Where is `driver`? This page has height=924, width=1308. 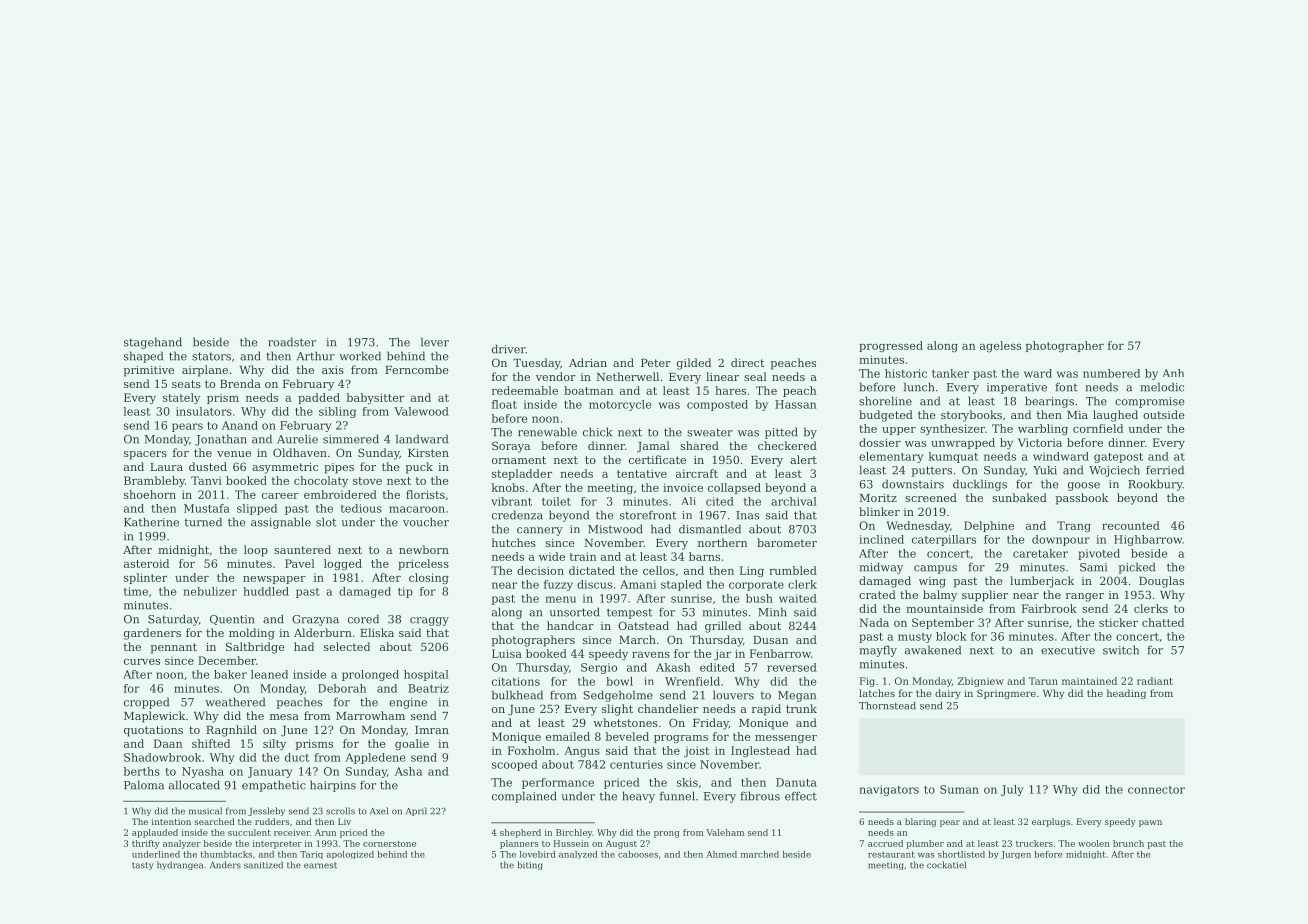 driver is located at coordinates (509, 349).
